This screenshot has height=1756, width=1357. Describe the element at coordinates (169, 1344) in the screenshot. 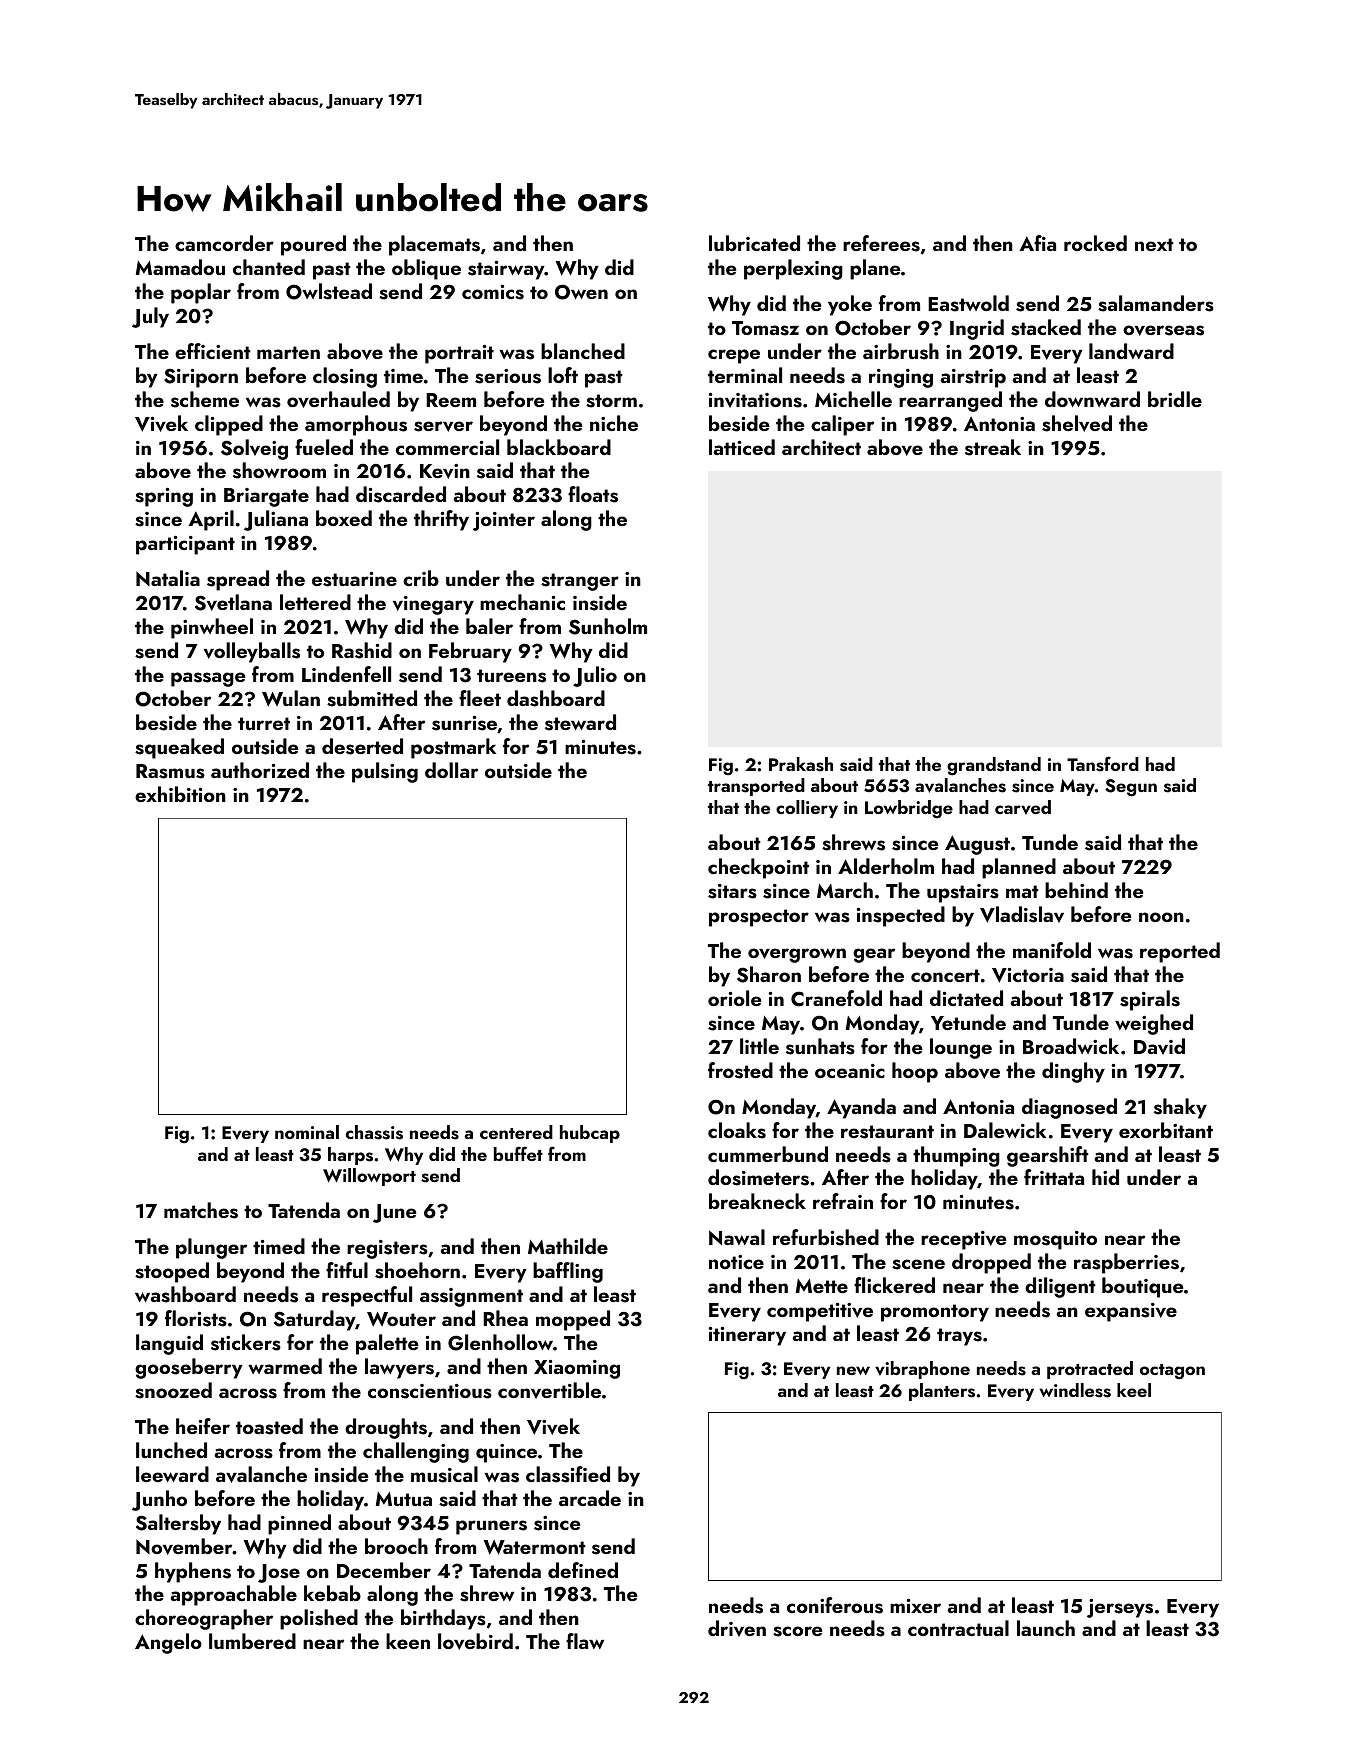

I see `languid` at that location.
